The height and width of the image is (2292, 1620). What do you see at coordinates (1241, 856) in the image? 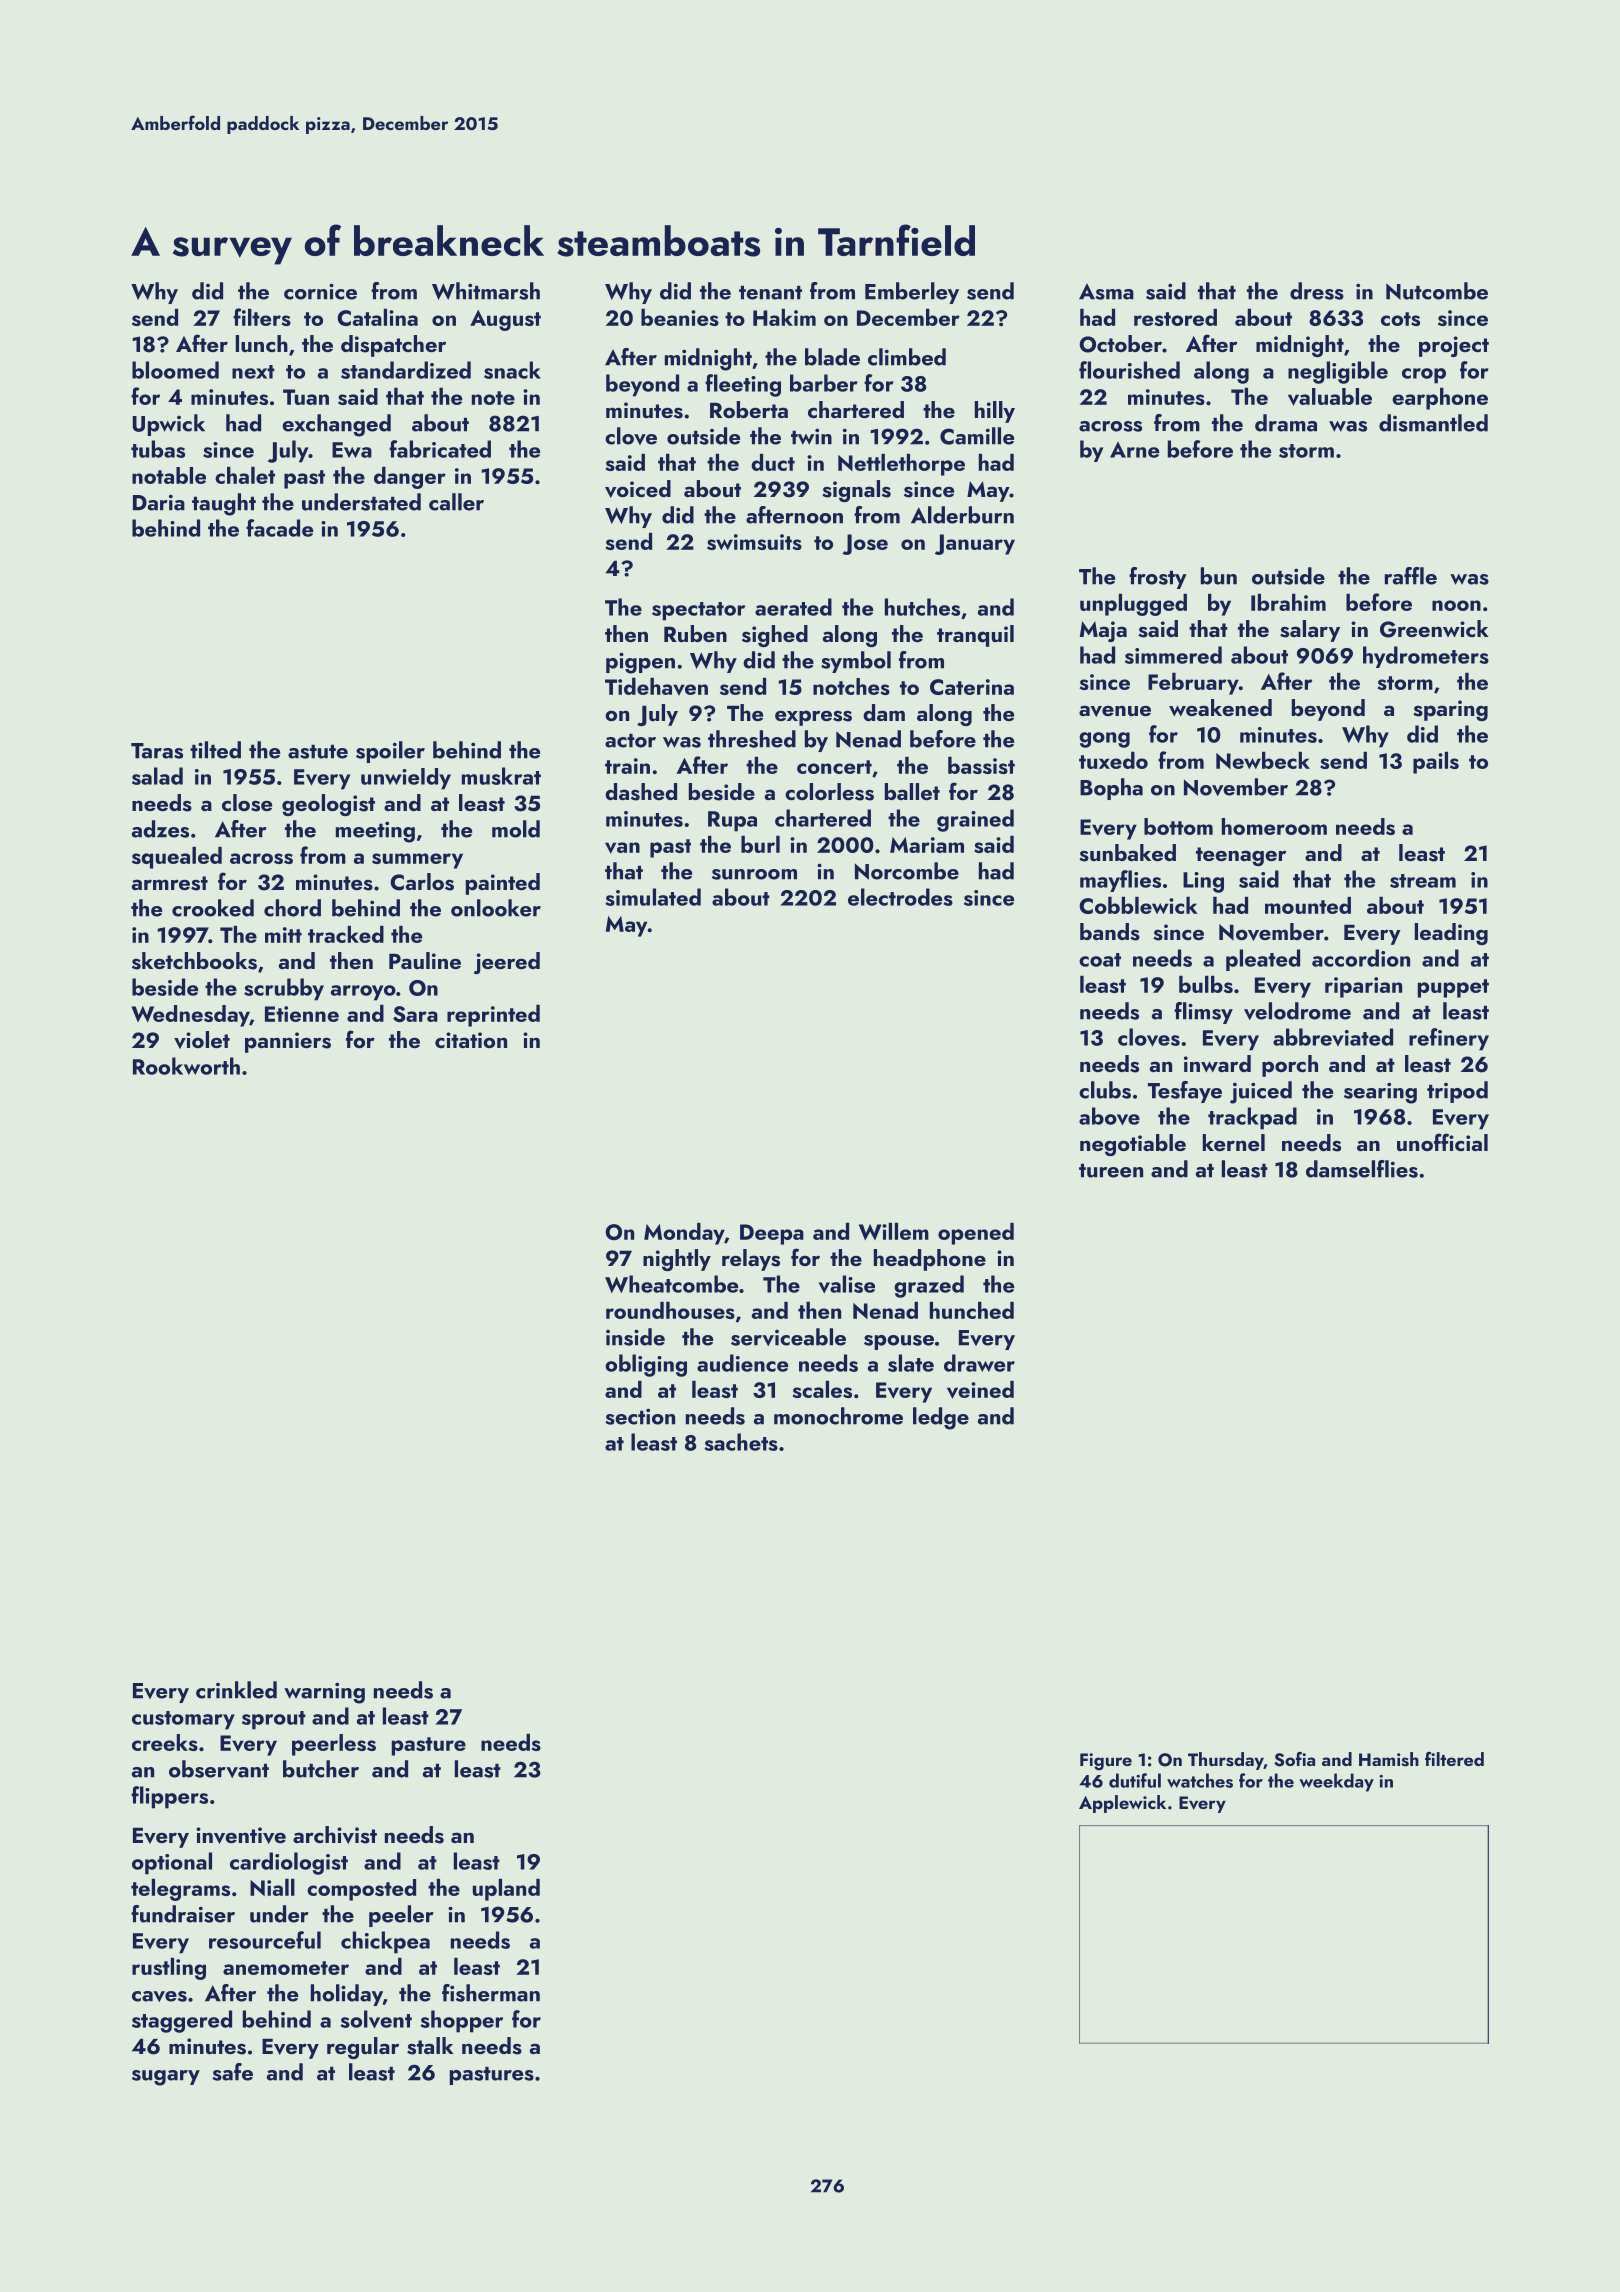
I see `teenager` at bounding box center [1241, 856].
